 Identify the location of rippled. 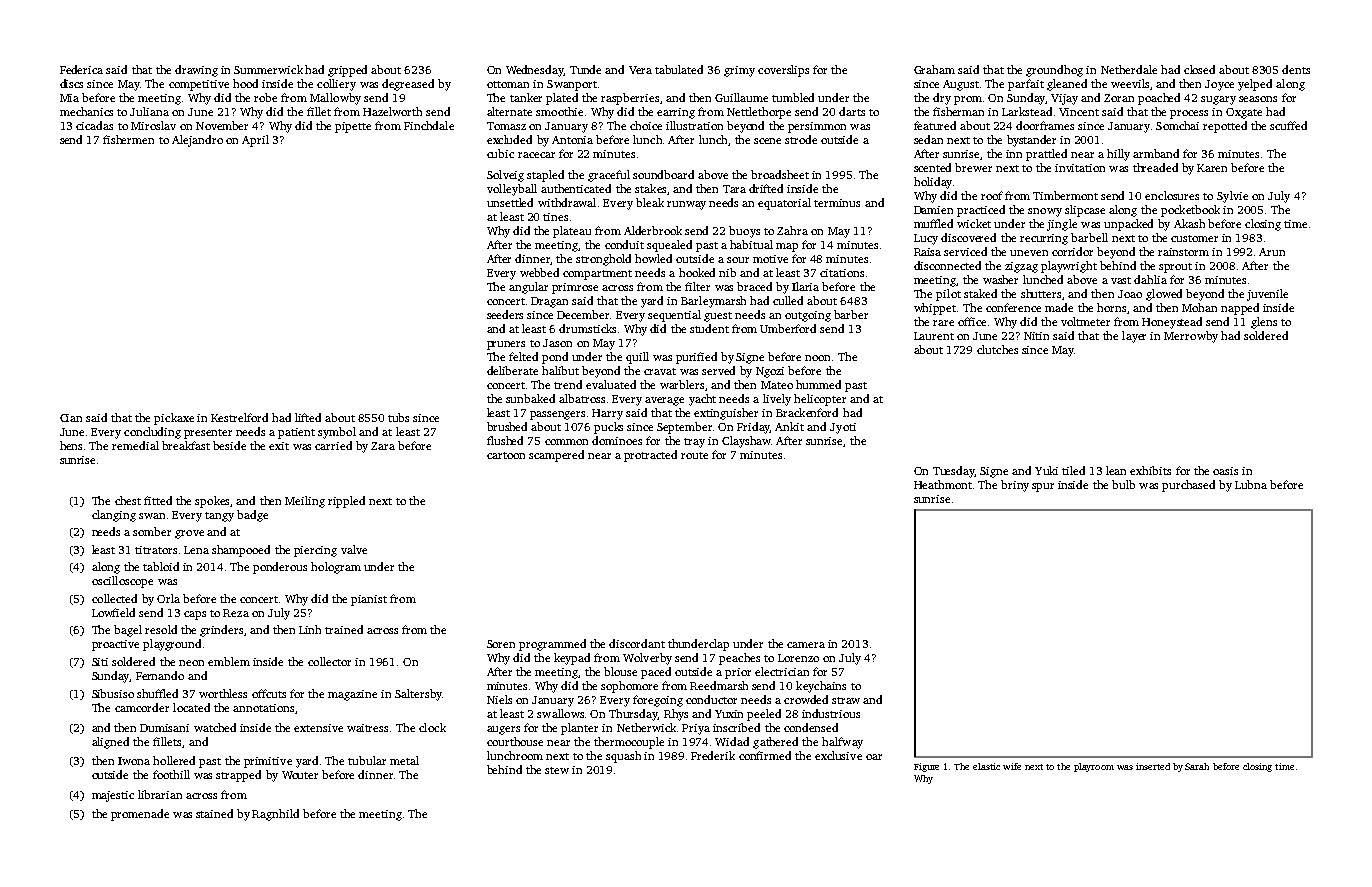
(346, 502).
